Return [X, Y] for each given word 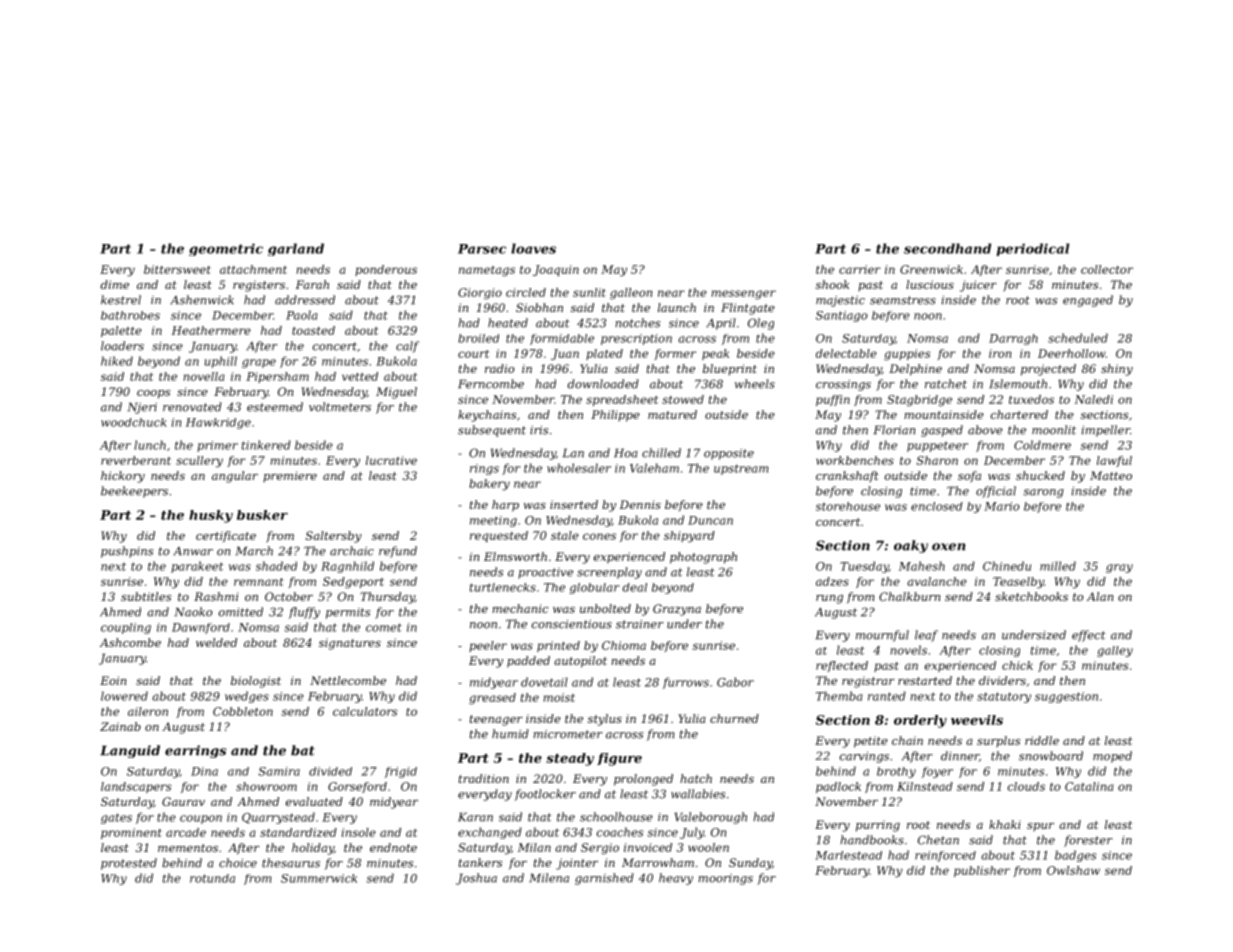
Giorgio [480, 294]
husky [211, 516]
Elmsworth [515, 556]
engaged [1088, 301]
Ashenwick [202, 300]
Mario [1001, 506]
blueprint [730, 369]
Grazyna [677, 610]
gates [116, 818]
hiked [117, 361]
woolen [708, 847]
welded [216, 642]
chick [1017, 665]
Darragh [1013, 339]
